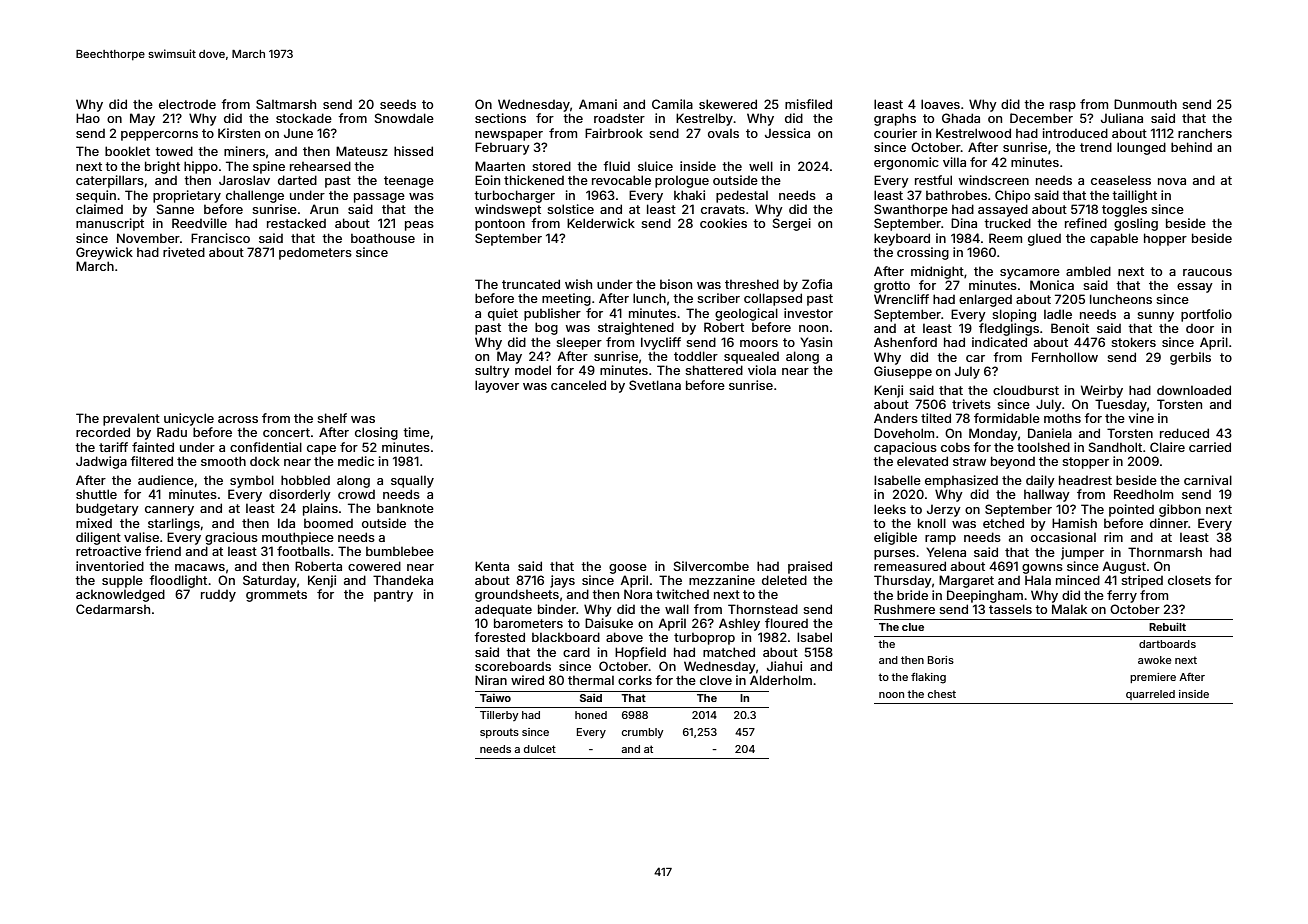 The width and height of the screenshot is (1308, 924). I want to click on raucous, so click(1207, 272).
